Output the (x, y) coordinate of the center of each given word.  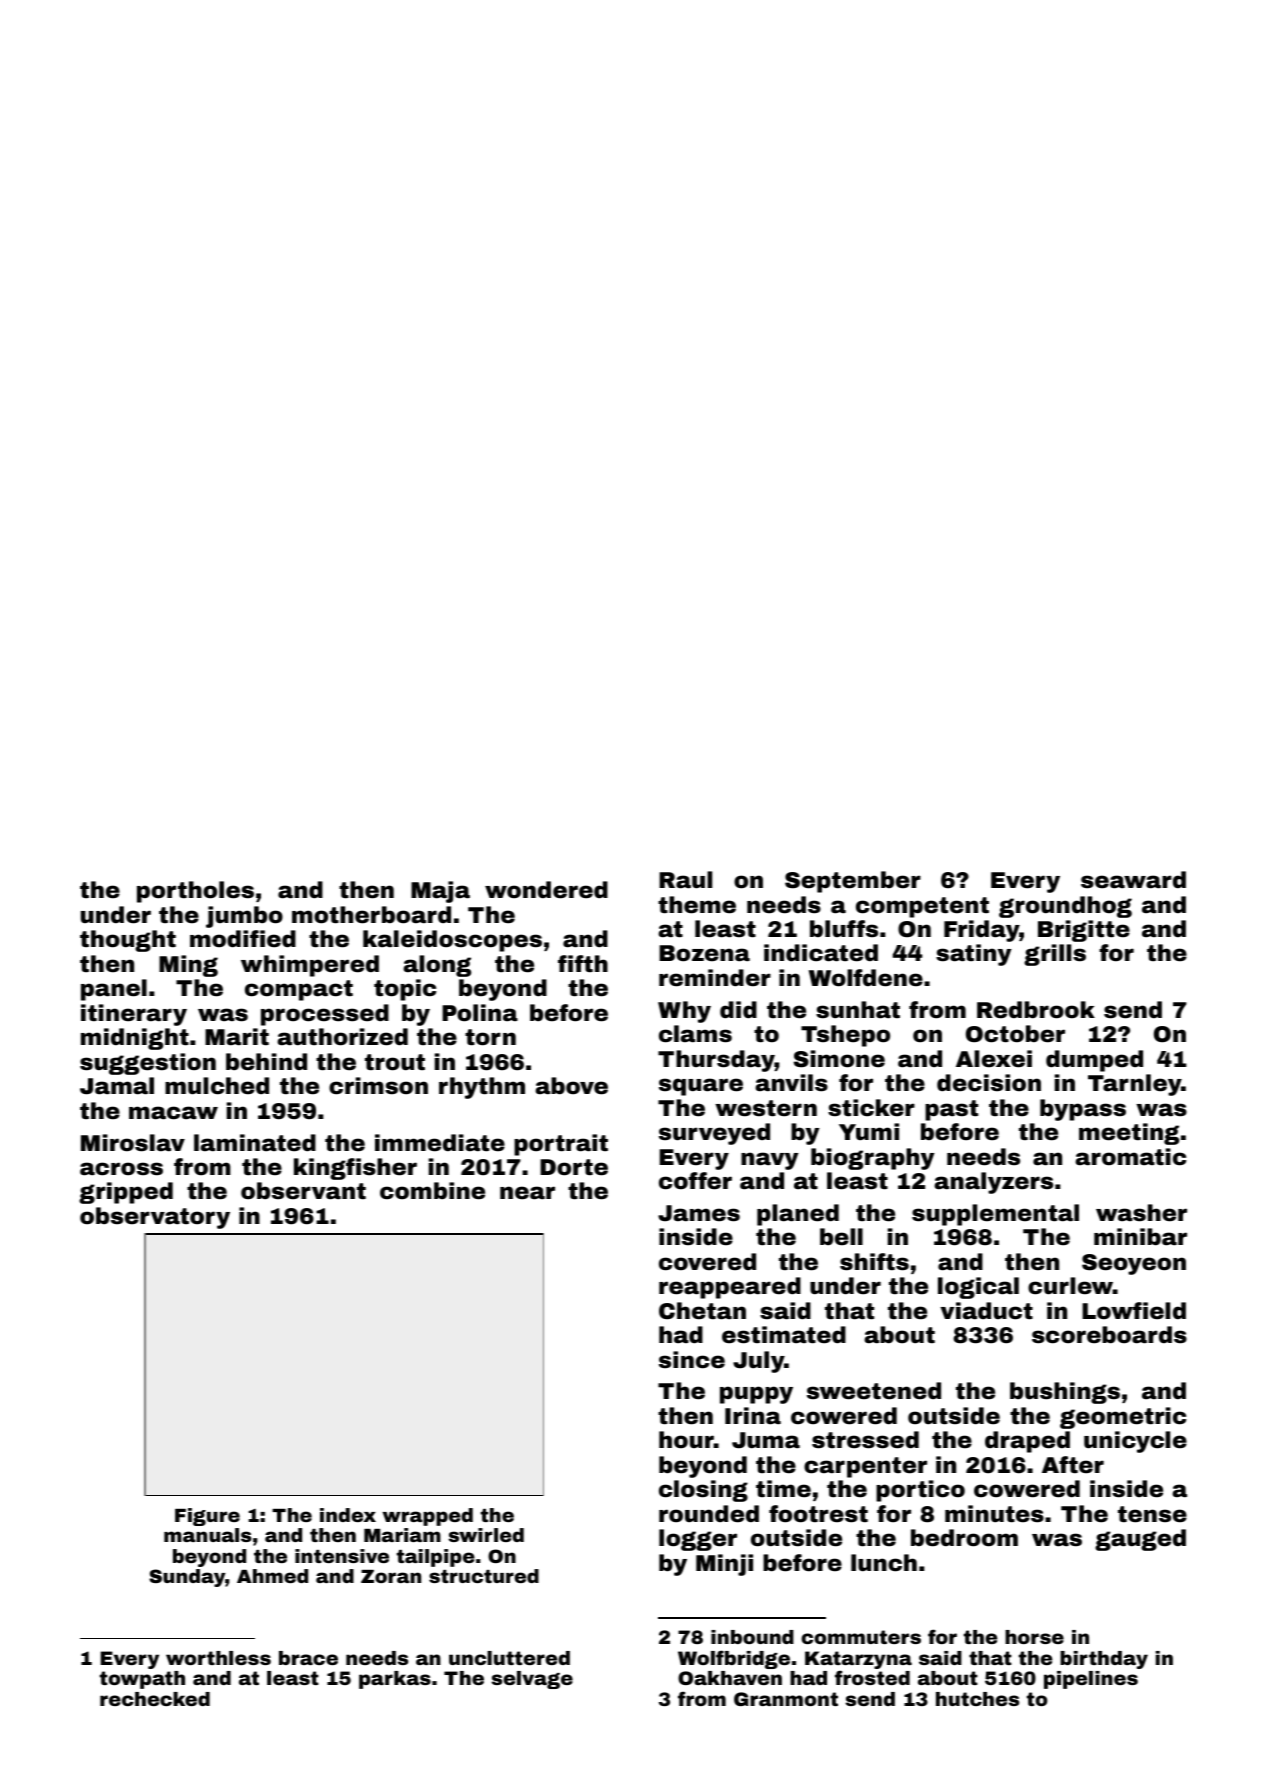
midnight (135, 1039)
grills (1055, 955)
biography (873, 1159)
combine (432, 1191)
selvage (532, 1680)
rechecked (155, 1699)
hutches (977, 1699)
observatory (155, 1218)
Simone (839, 1059)
